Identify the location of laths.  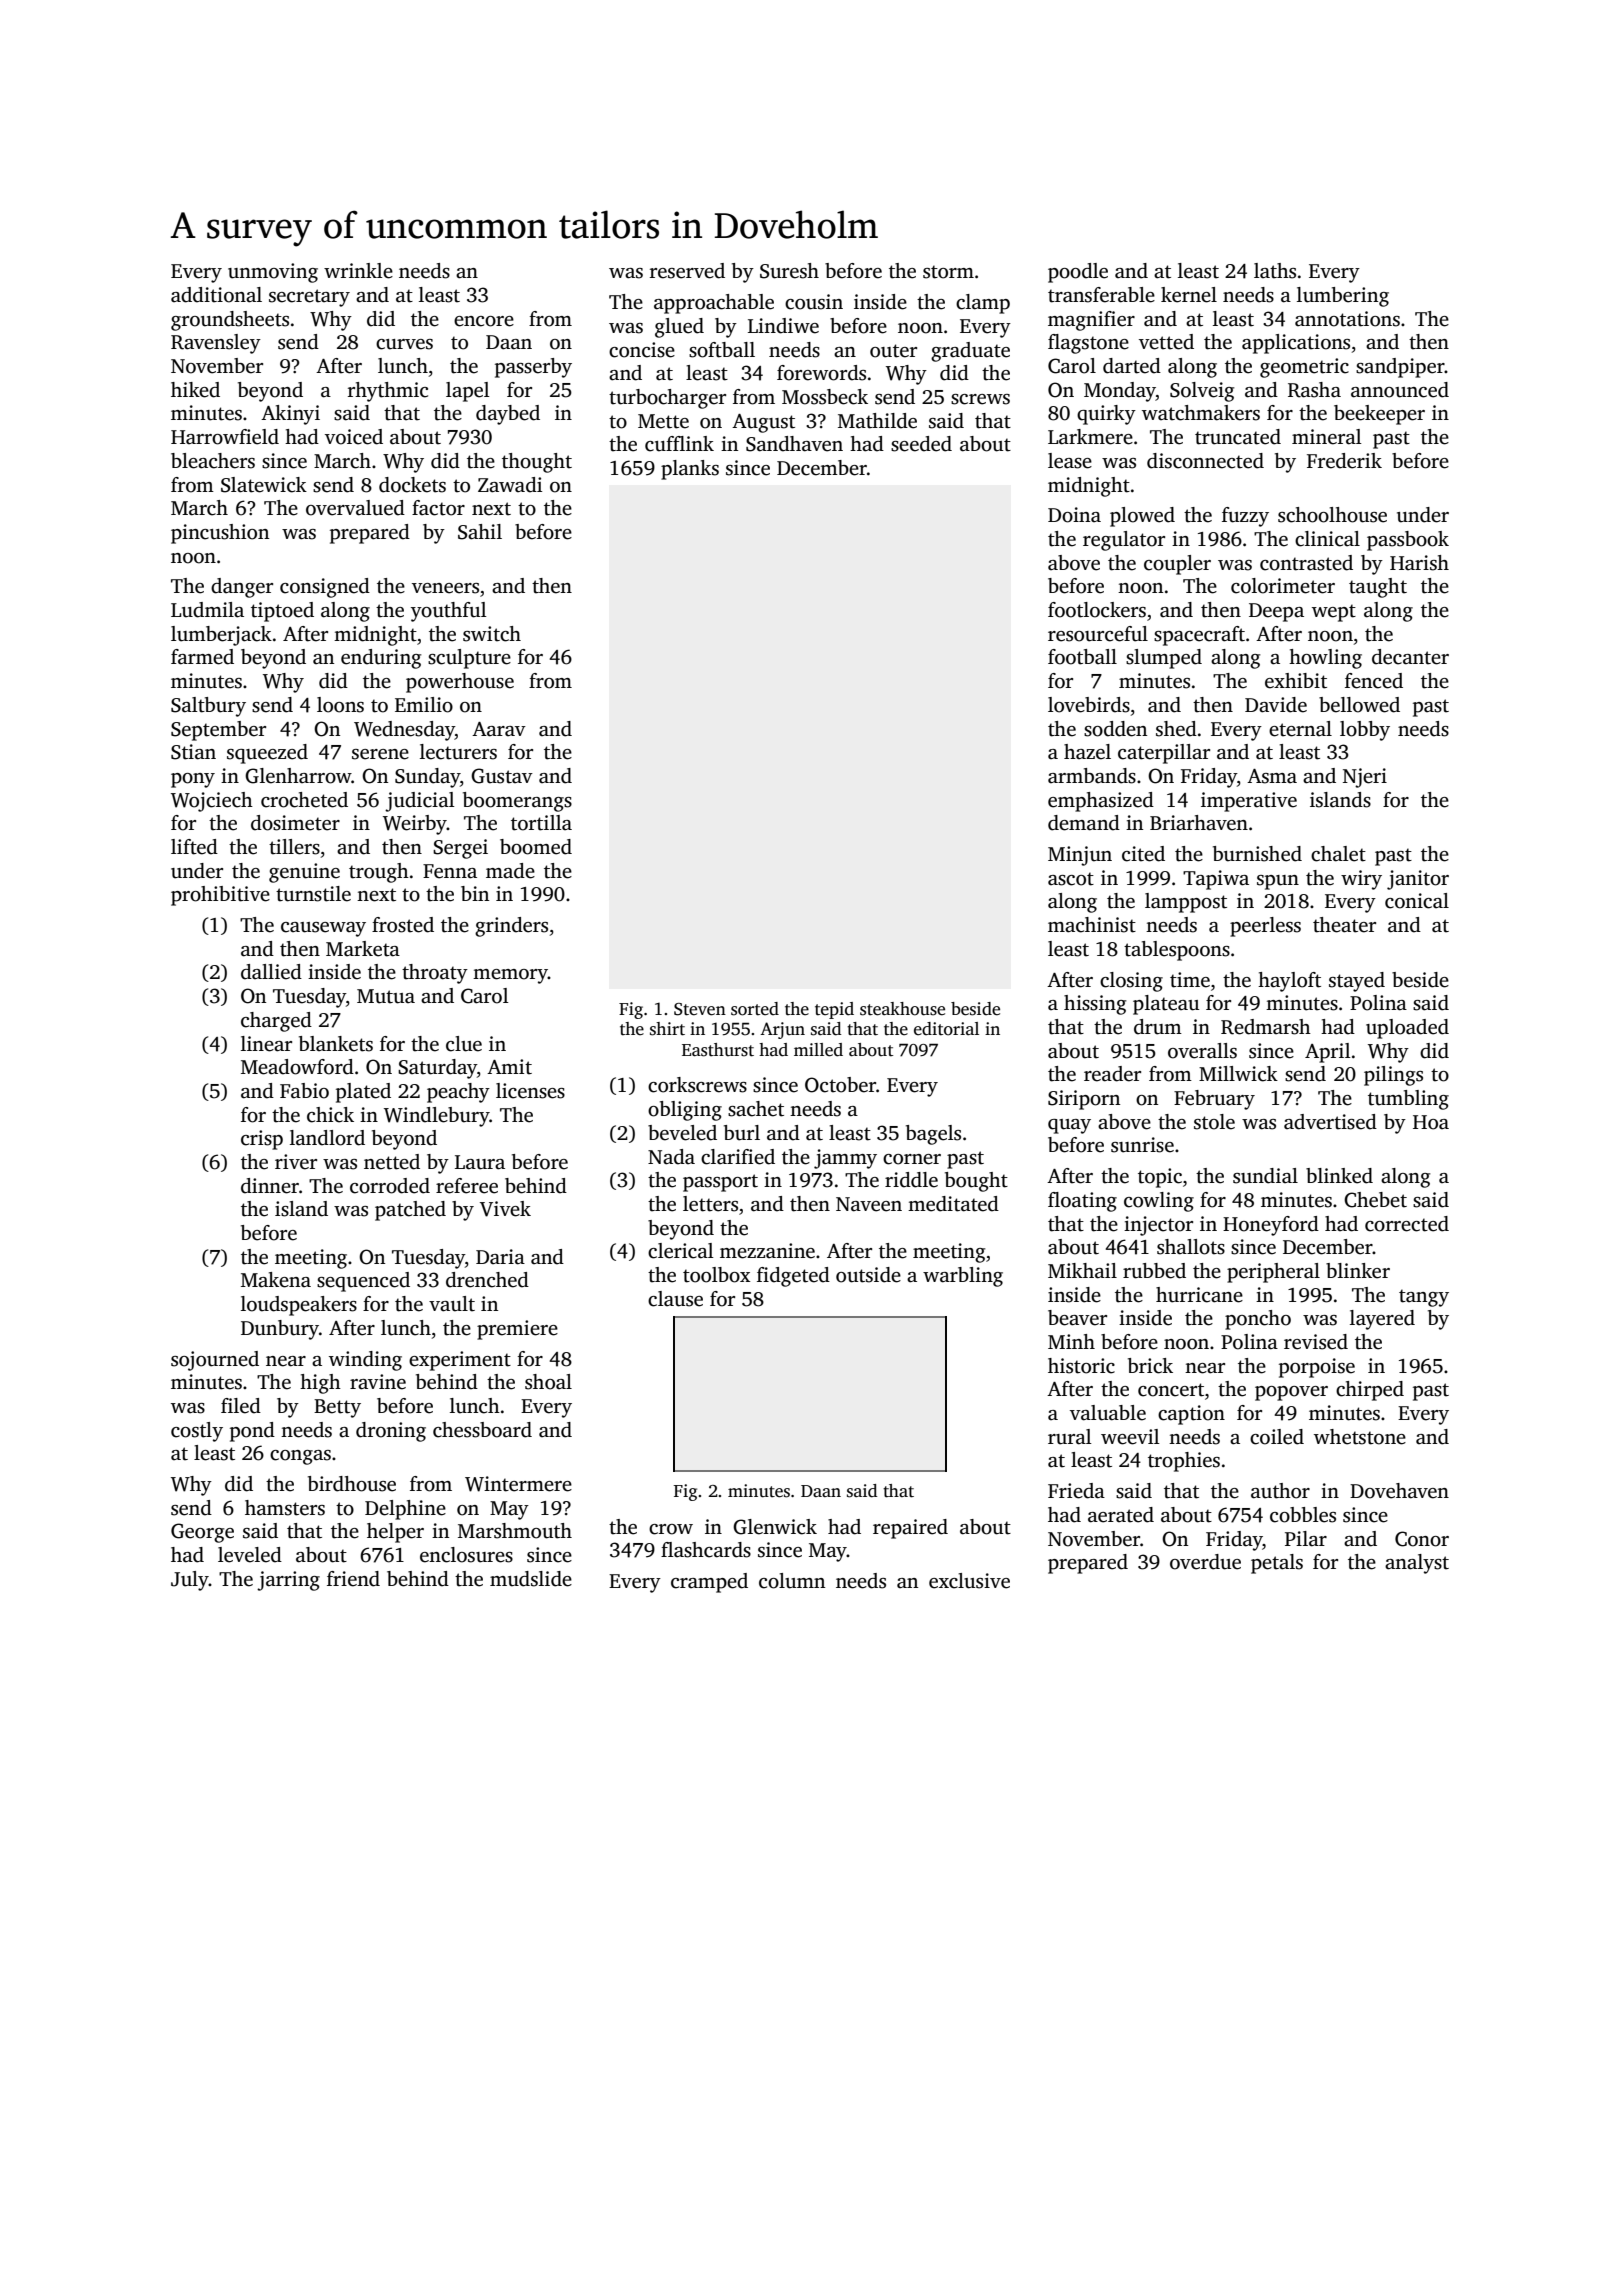
(1275, 271).
